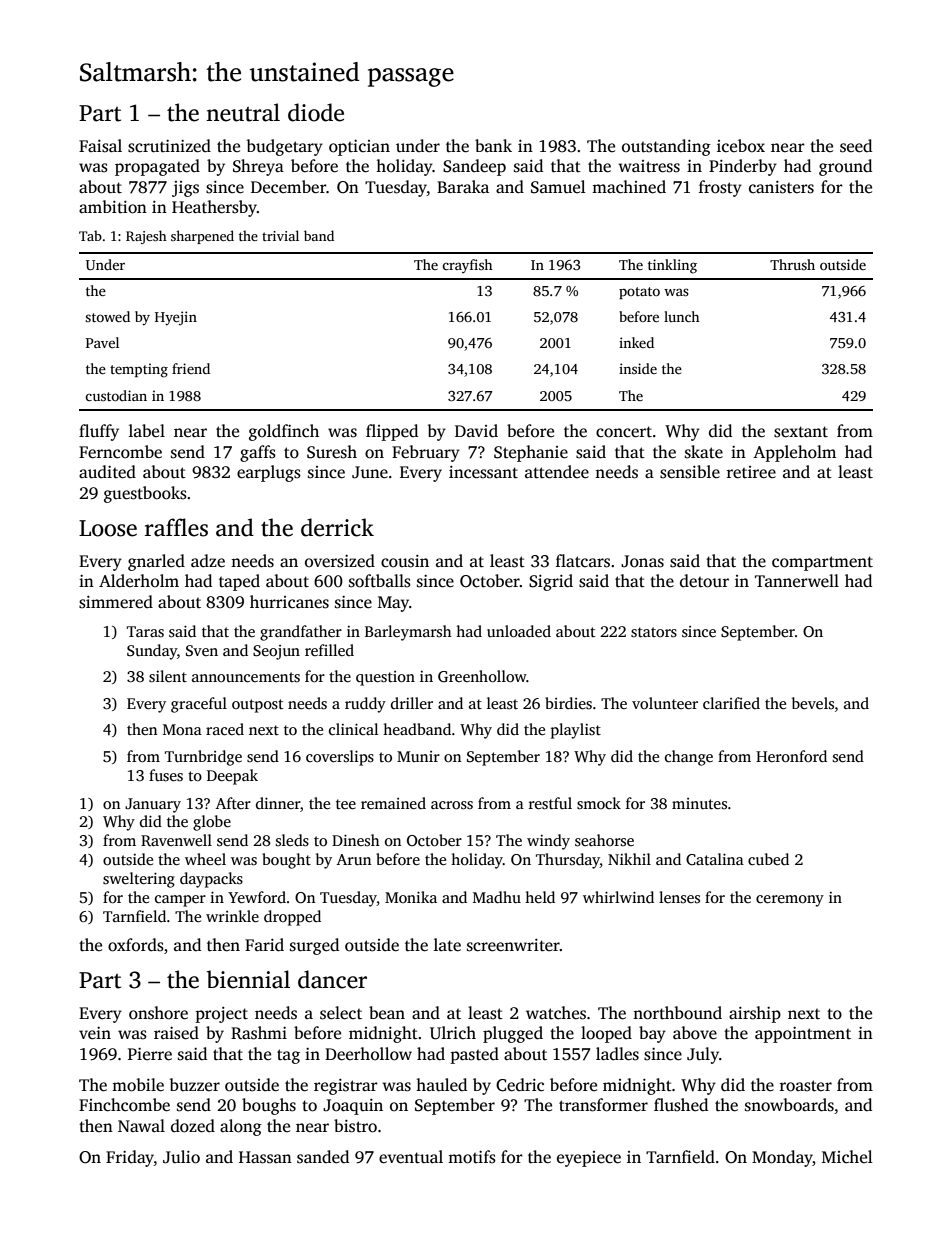  What do you see at coordinates (654, 632) in the document?
I see `stators` at bounding box center [654, 632].
